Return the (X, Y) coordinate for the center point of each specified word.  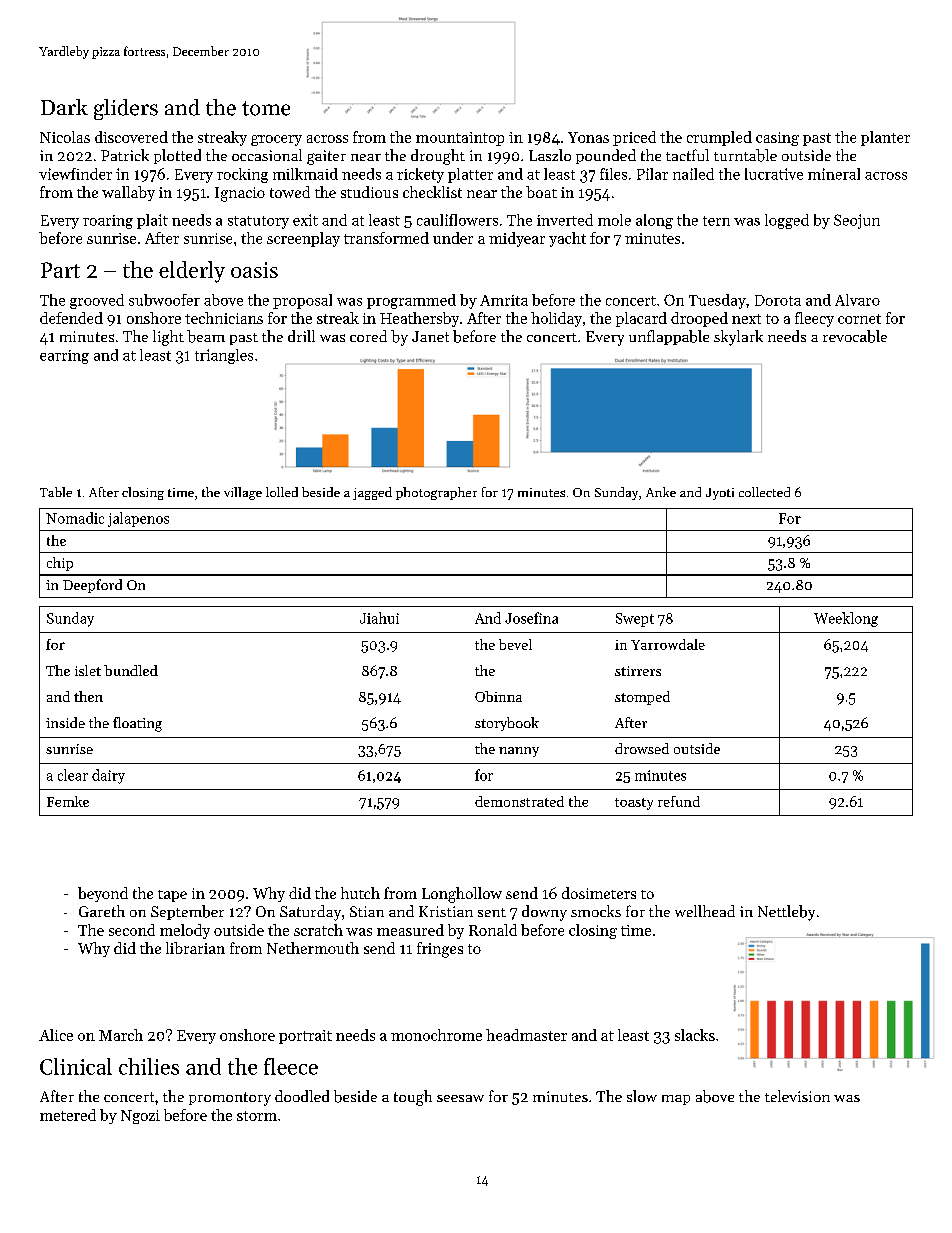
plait (152, 221)
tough (413, 1098)
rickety (420, 175)
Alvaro (857, 300)
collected (764, 492)
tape (172, 896)
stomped (642, 698)
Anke (661, 492)
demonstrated (519, 801)
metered (68, 1115)
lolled (282, 492)
